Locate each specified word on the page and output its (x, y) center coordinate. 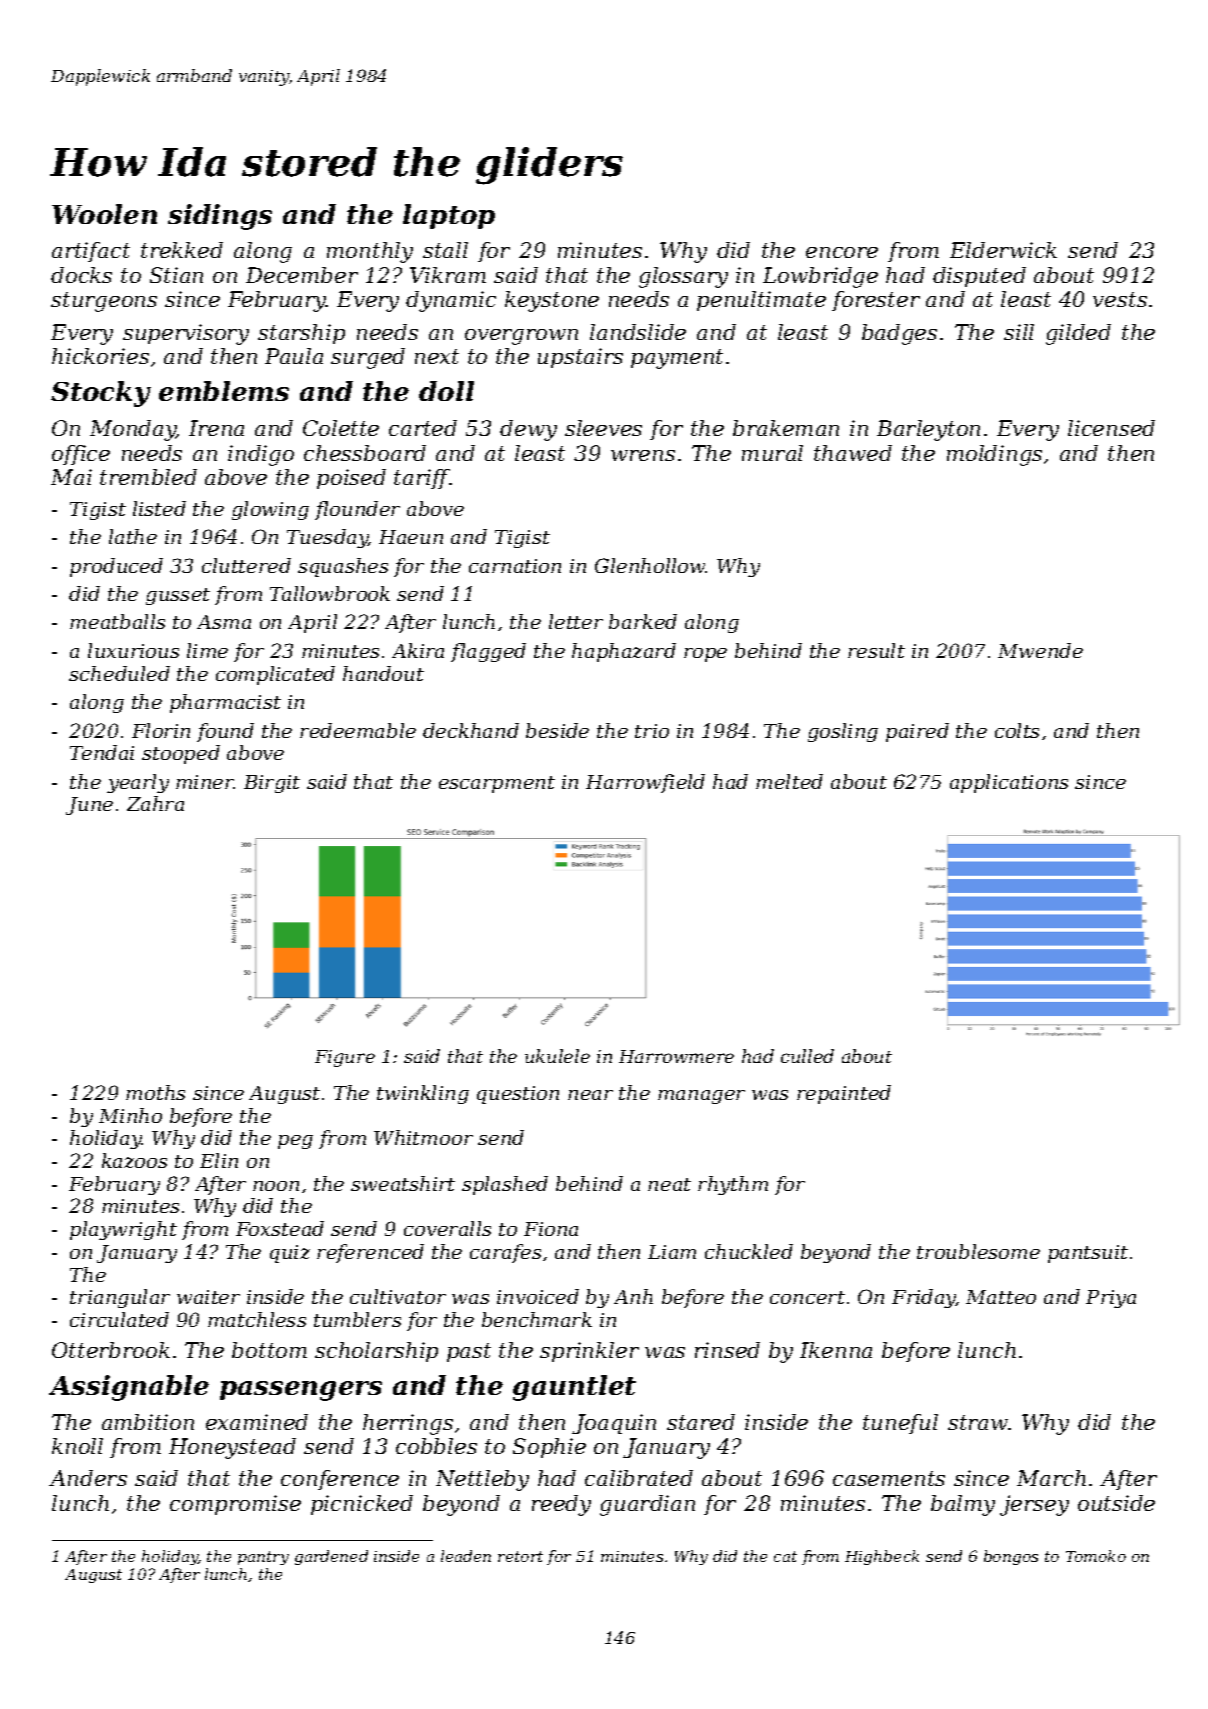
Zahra (155, 803)
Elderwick (1003, 250)
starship (301, 334)
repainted (844, 1094)
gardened (331, 1557)
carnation (515, 566)
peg (295, 1142)
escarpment (497, 784)
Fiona (551, 1229)
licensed (1111, 428)
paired (917, 732)
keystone (552, 301)
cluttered (246, 565)
